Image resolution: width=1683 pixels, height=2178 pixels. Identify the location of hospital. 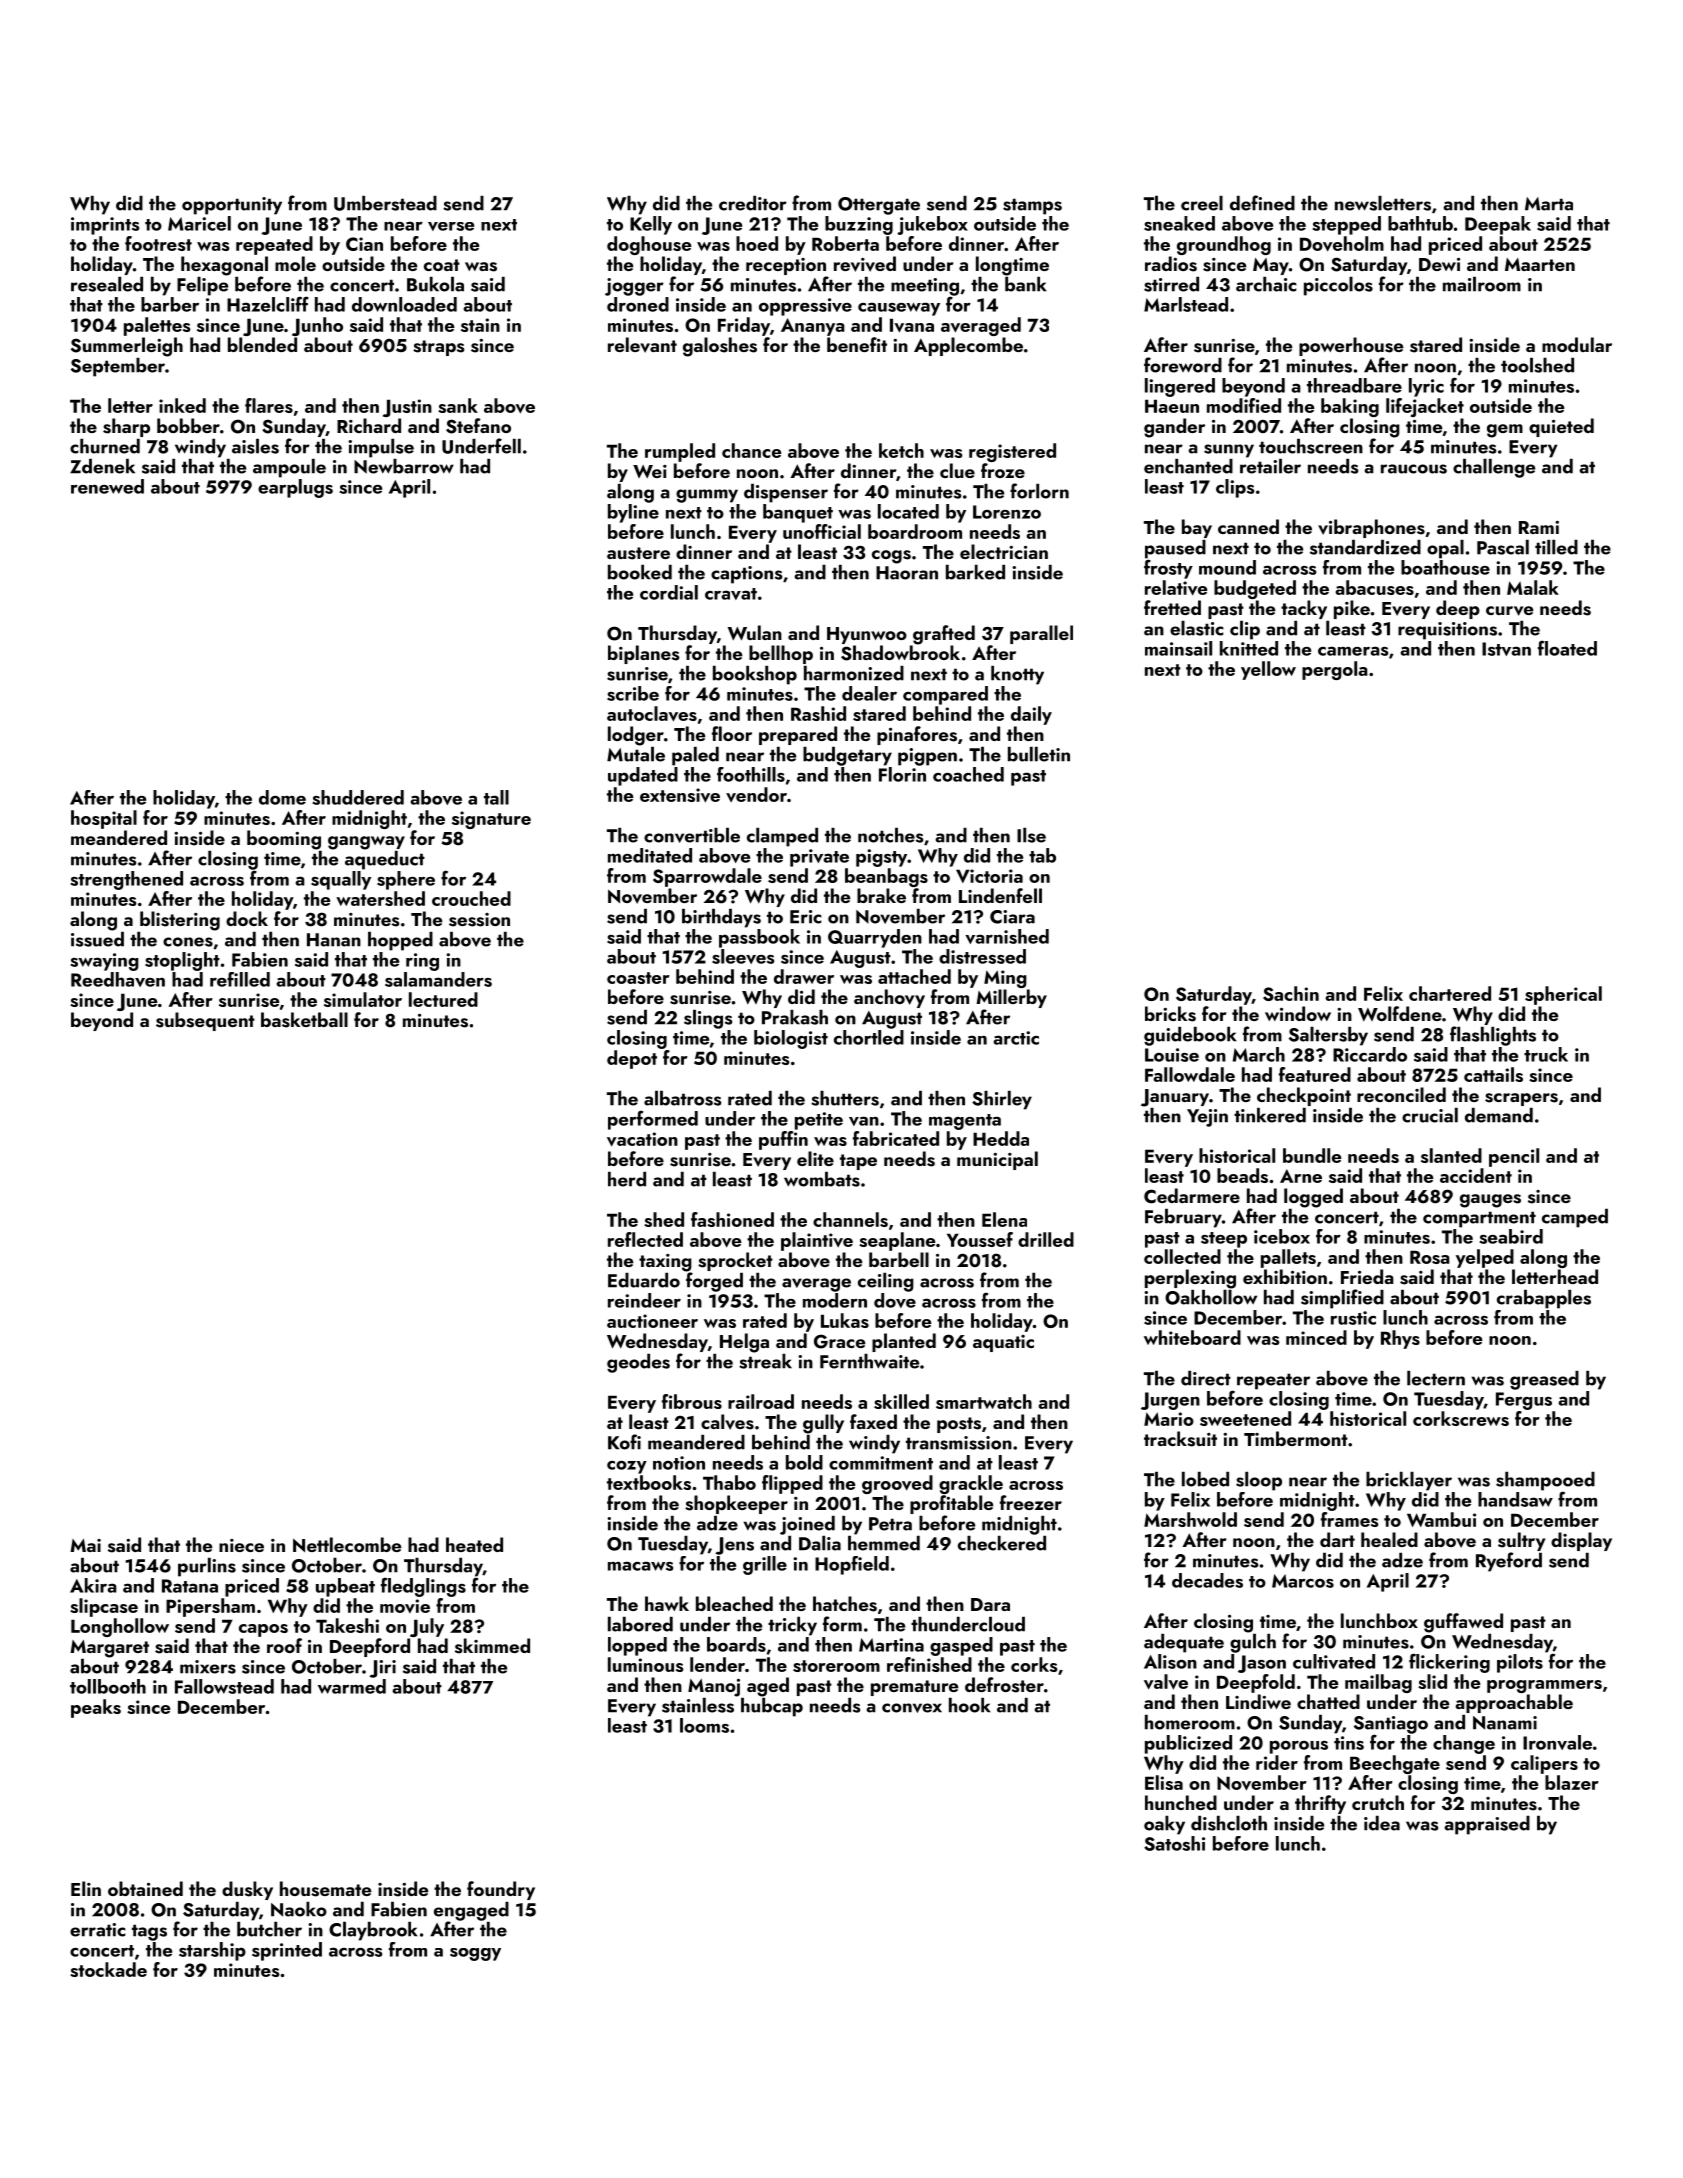
(104, 819).
